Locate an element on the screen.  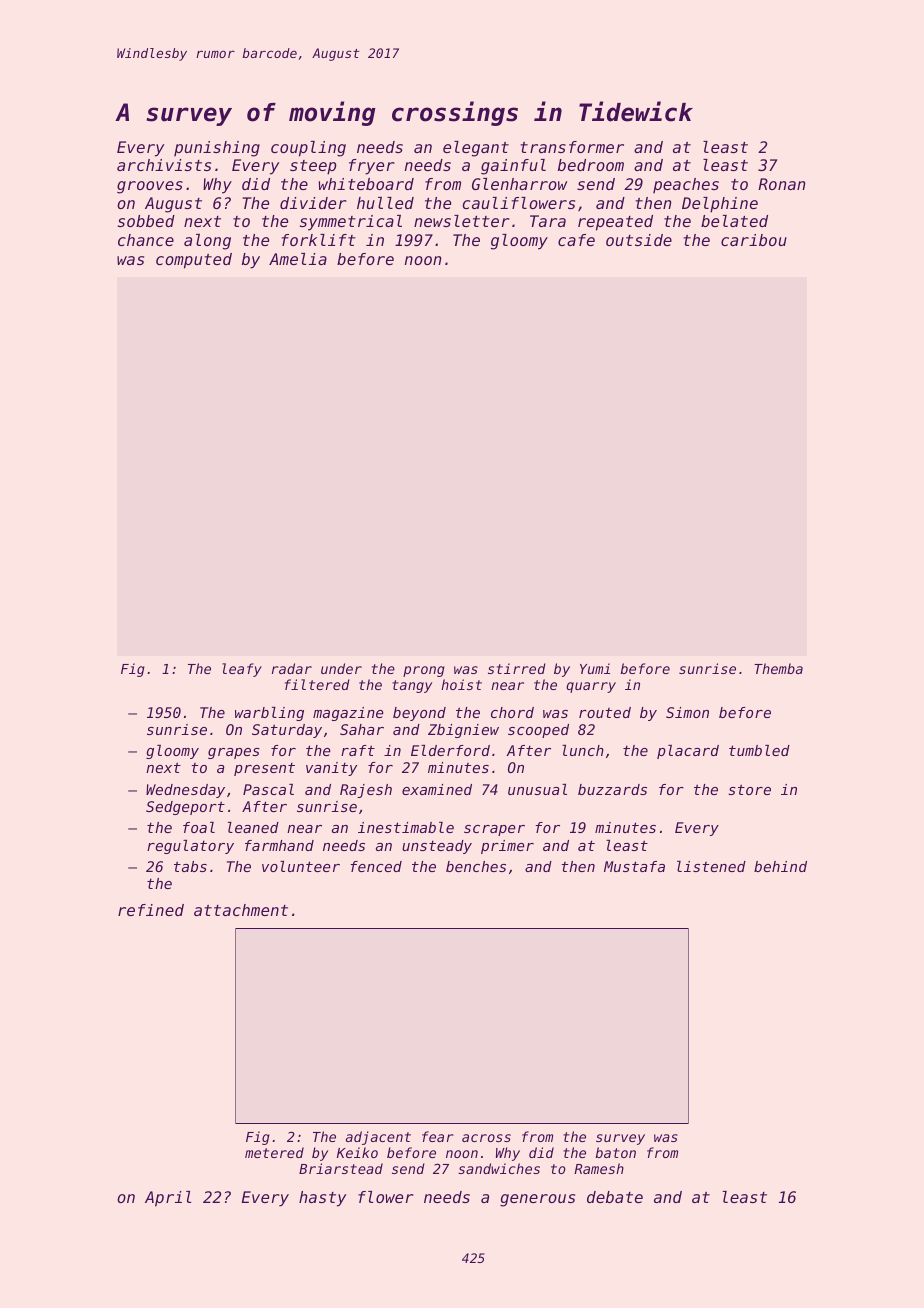
Amelia is located at coordinates (298, 259).
